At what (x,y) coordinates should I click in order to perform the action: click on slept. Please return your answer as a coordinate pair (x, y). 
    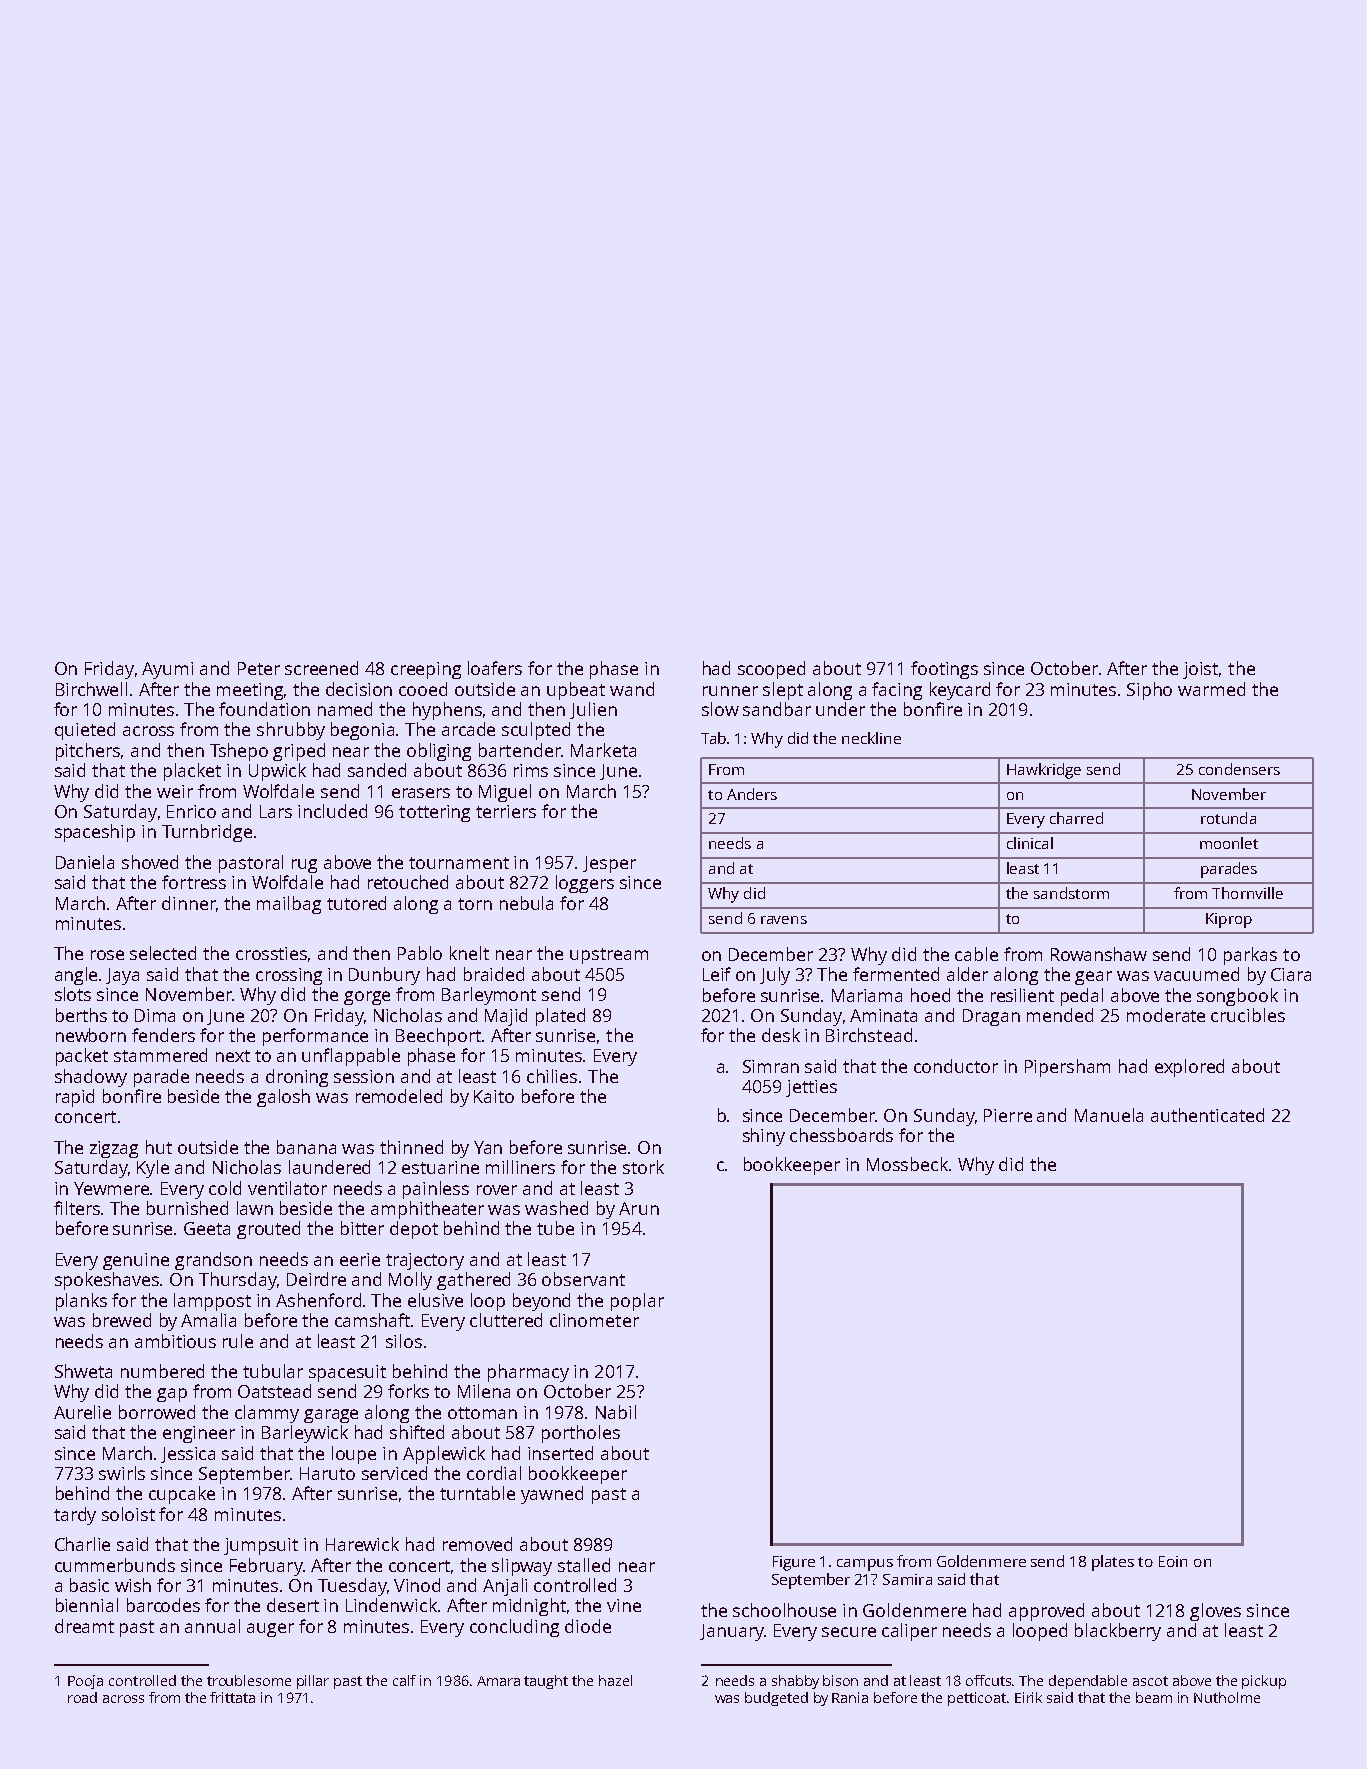
    Looking at the image, I should click on (783, 691).
